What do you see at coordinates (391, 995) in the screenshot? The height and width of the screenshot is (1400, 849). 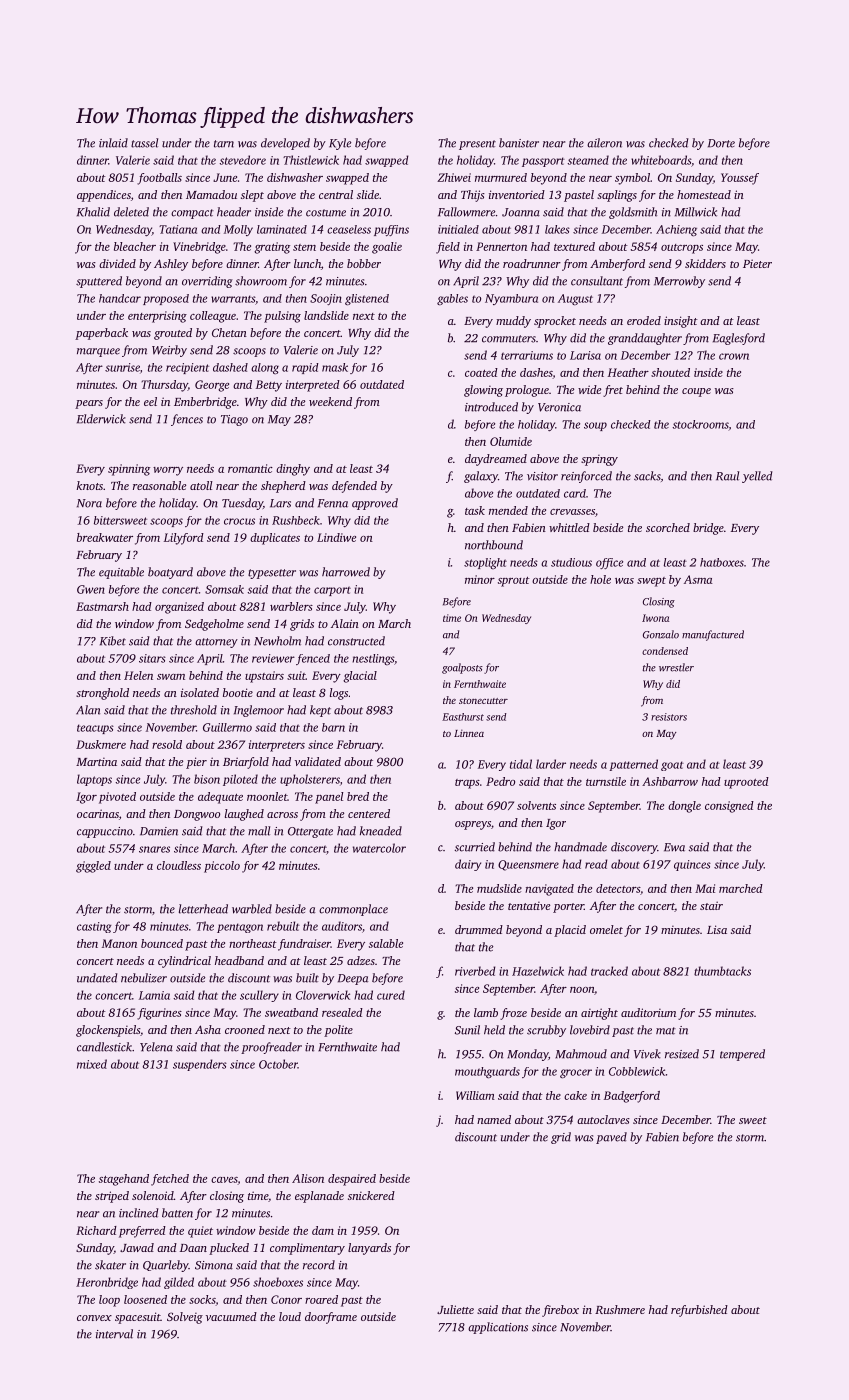 I see `cured` at bounding box center [391, 995].
